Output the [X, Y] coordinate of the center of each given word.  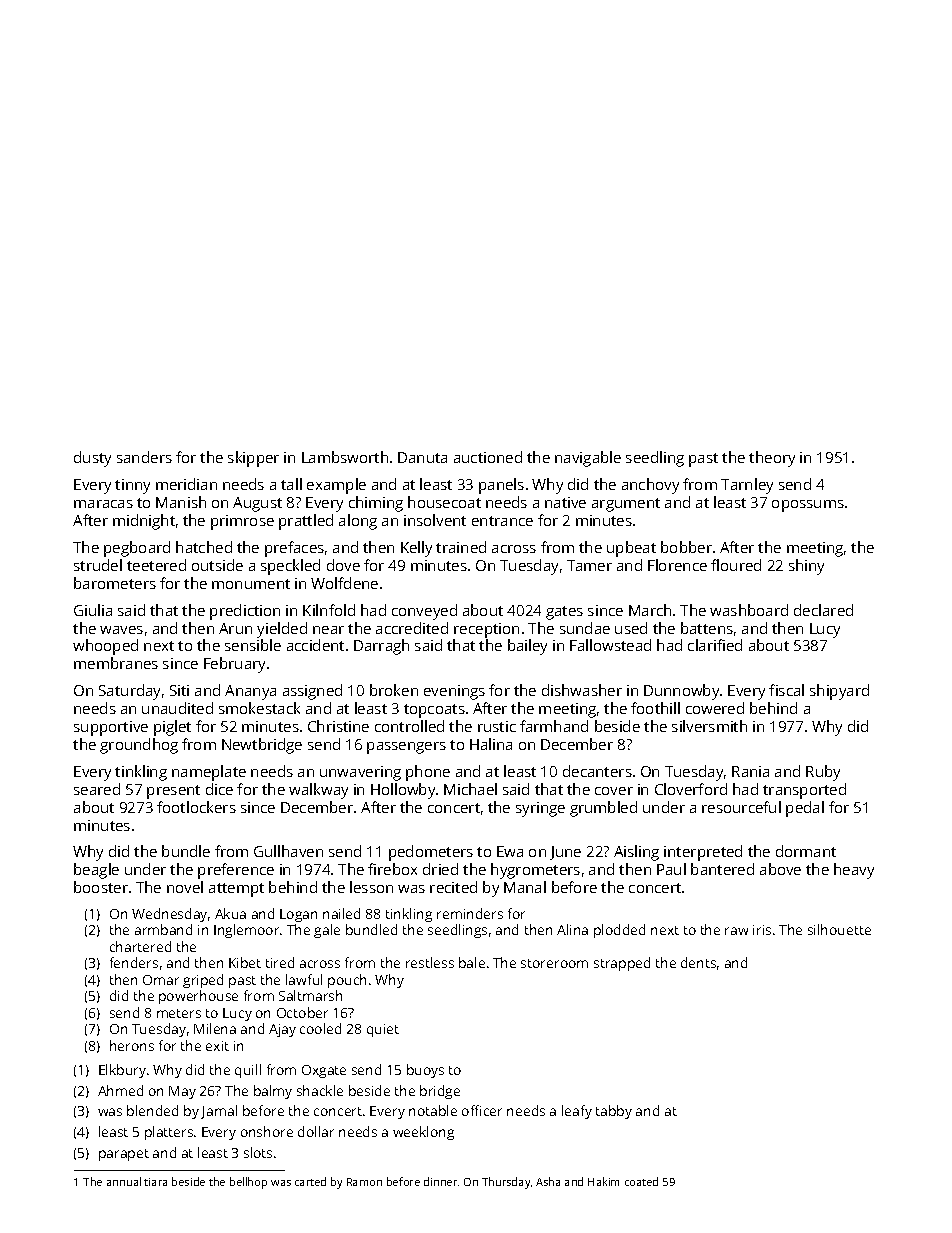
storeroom [554, 963]
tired [280, 962]
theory [772, 459]
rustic [497, 726]
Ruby [823, 773]
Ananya [250, 692]
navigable [588, 459]
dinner [440, 1181]
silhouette [839, 929]
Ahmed [120, 1090]
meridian [186, 484]
